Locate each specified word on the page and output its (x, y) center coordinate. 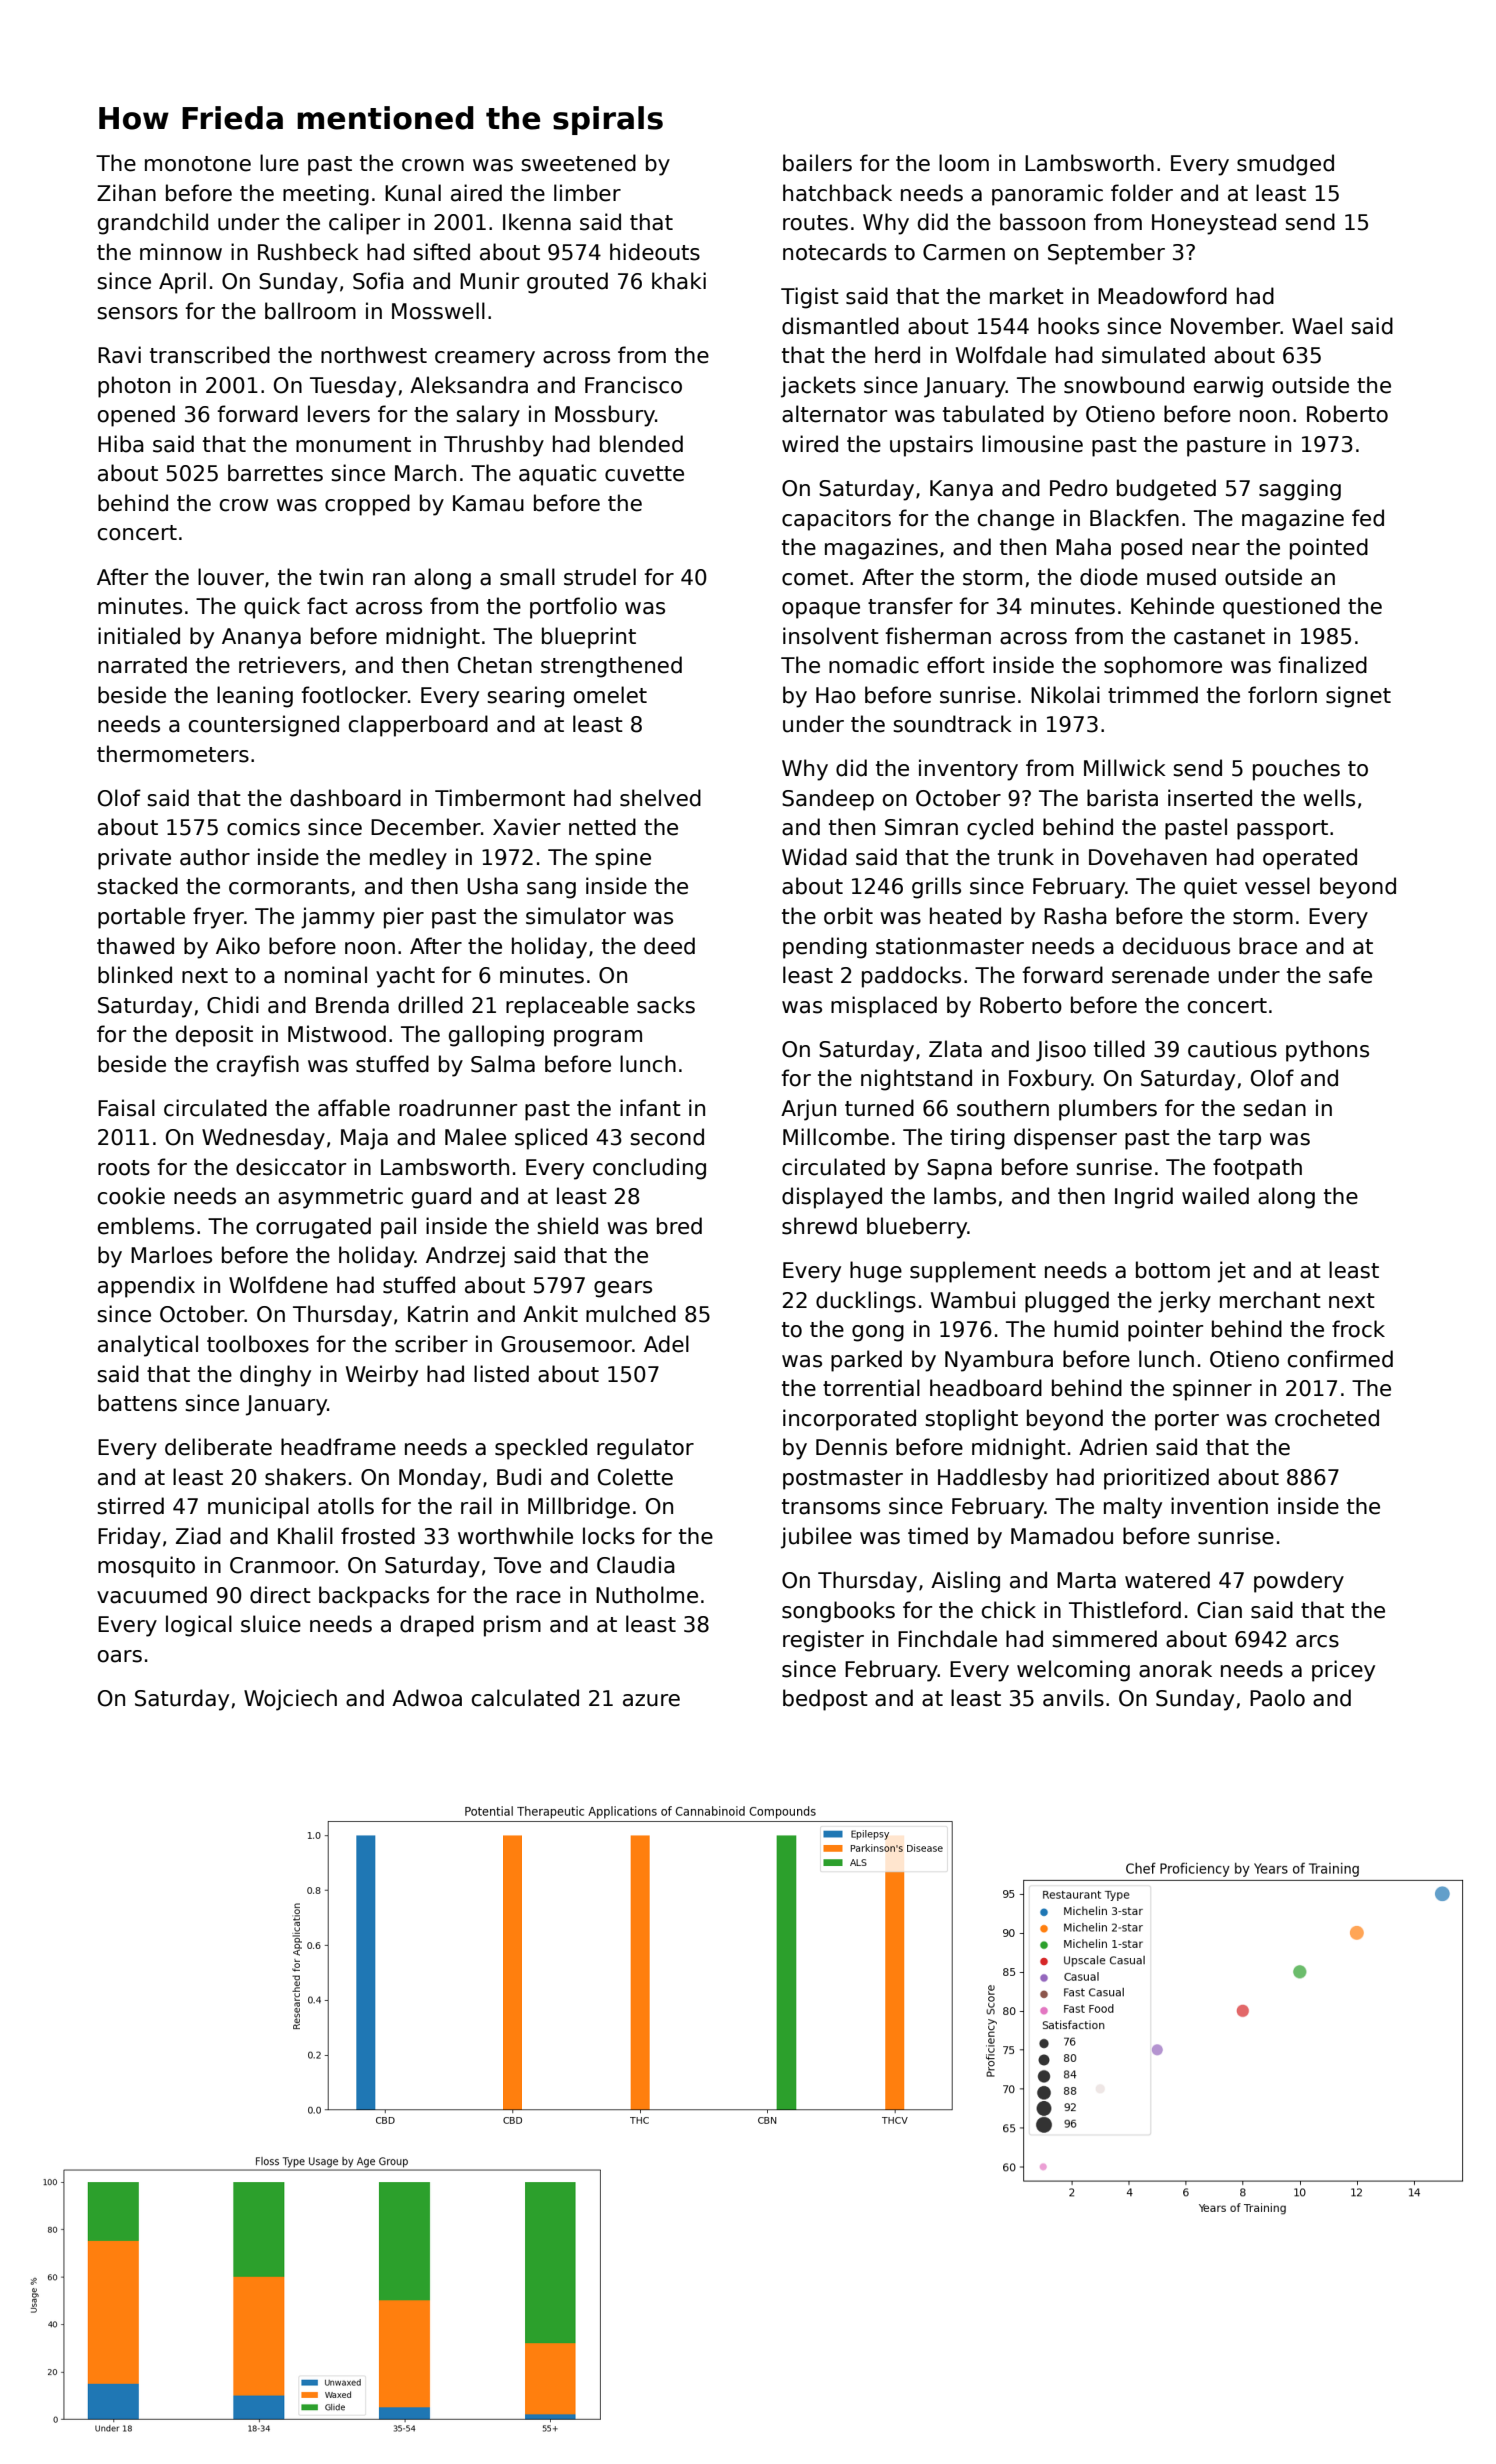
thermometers (173, 754)
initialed (139, 636)
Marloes (171, 1255)
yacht (405, 977)
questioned (1281, 608)
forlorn (1282, 695)
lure (279, 163)
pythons (1327, 1051)
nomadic (874, 665)
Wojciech (290, 1700)
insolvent (831, 636)
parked (866, 1361)
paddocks (911, 977)
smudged (1285, 165)
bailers (817, 163)
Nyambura (999, 1361)
